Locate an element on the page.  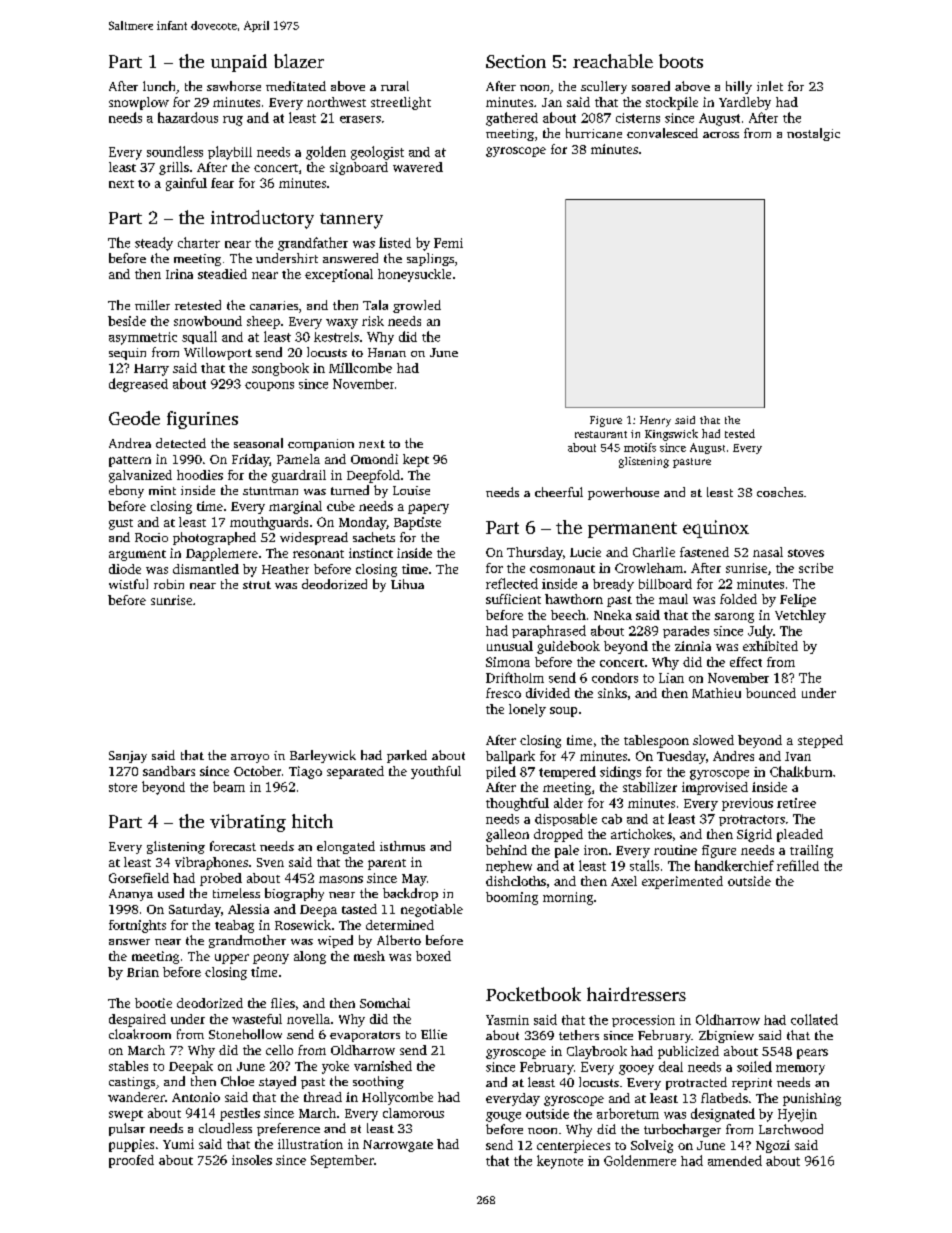
boots is located at coordinates (681, 61).
